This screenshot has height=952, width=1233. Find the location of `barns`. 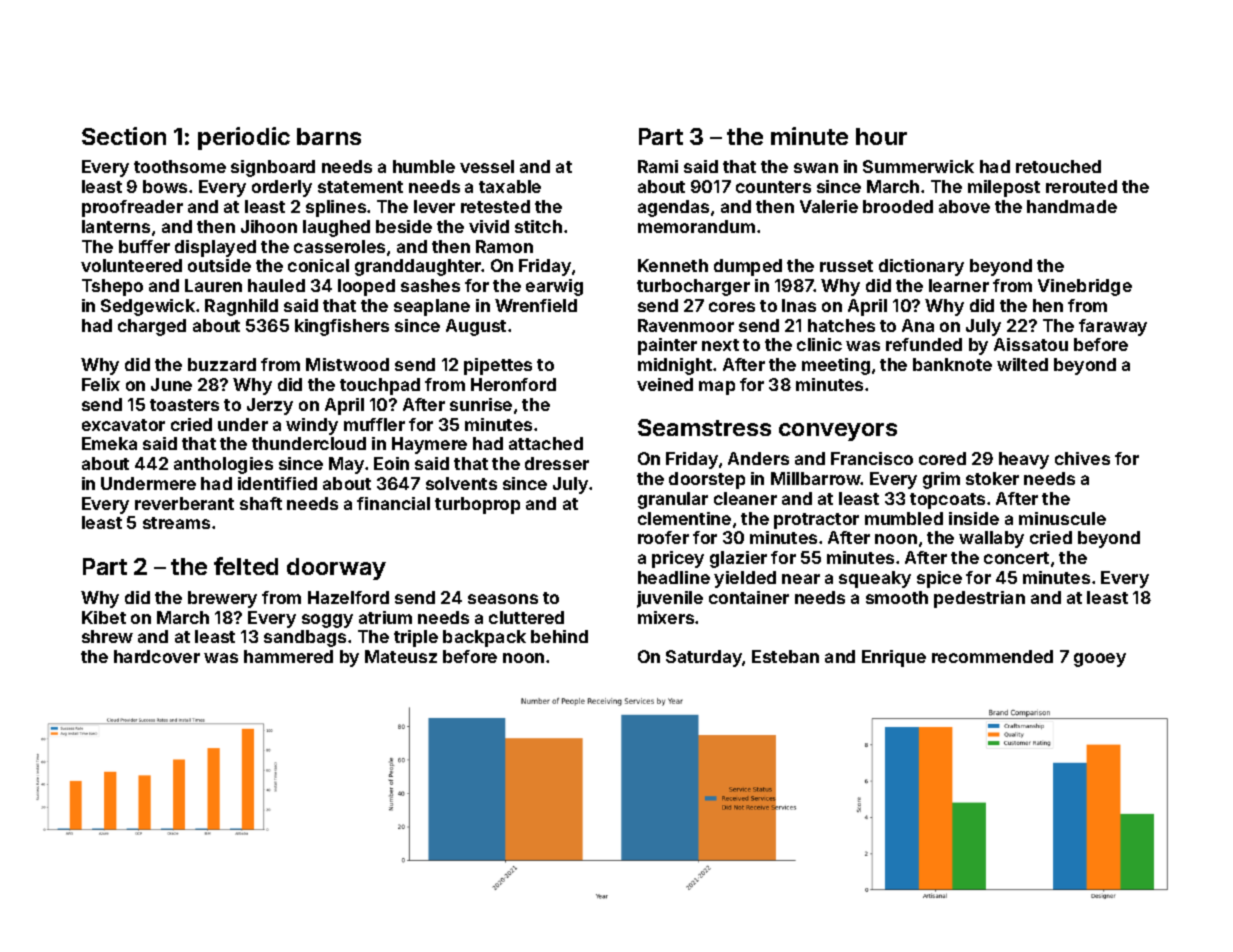

barns is located at coordinates (329, 136).
